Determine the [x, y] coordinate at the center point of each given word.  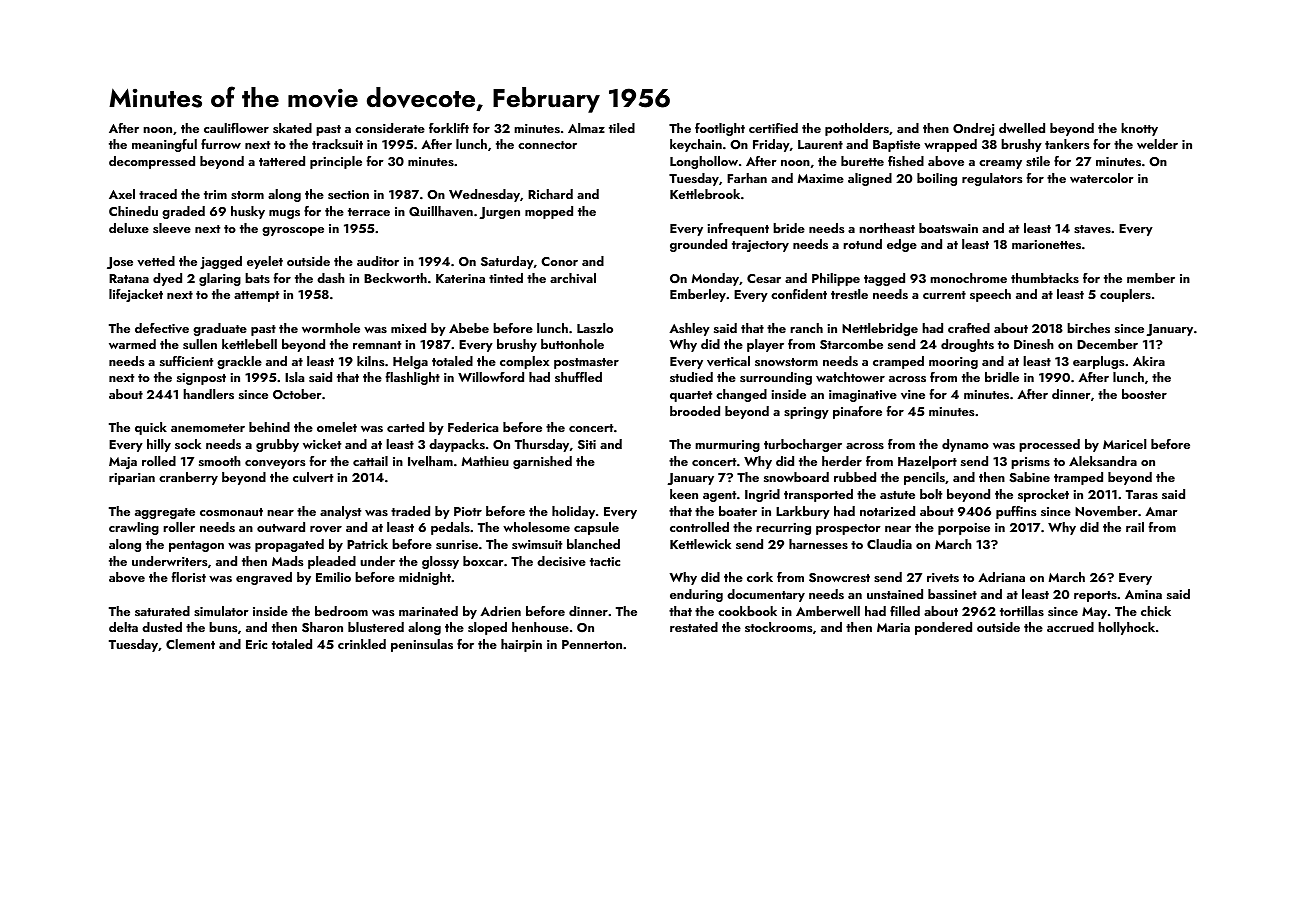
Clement [190, 644]
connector [547, 145]
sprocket [1043, 495]
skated [292, 128]
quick [151, 428]
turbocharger [803, 445]
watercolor [1102, 178]
